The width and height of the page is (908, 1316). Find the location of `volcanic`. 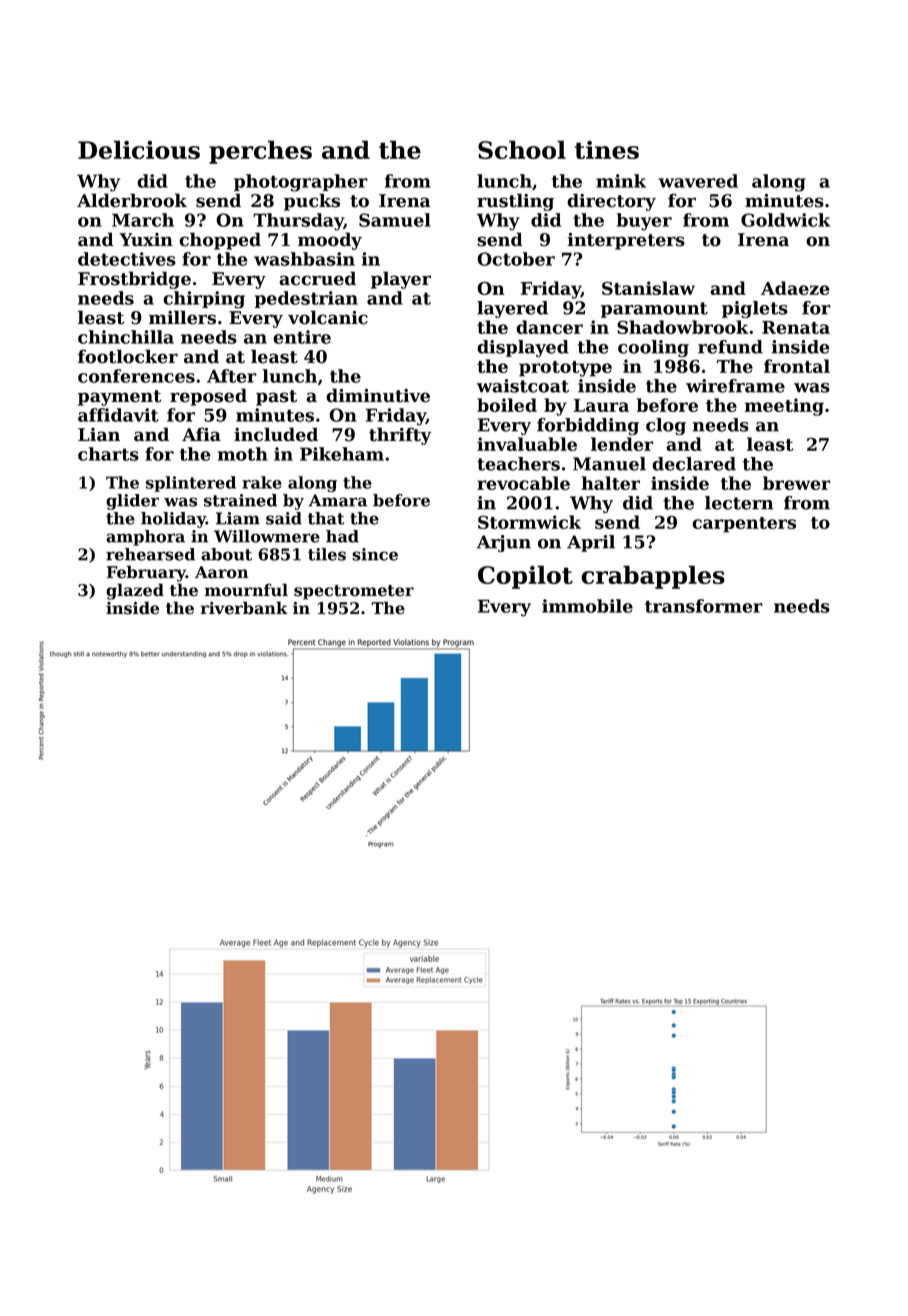

volcanic is located at coordinates (328, 317).
